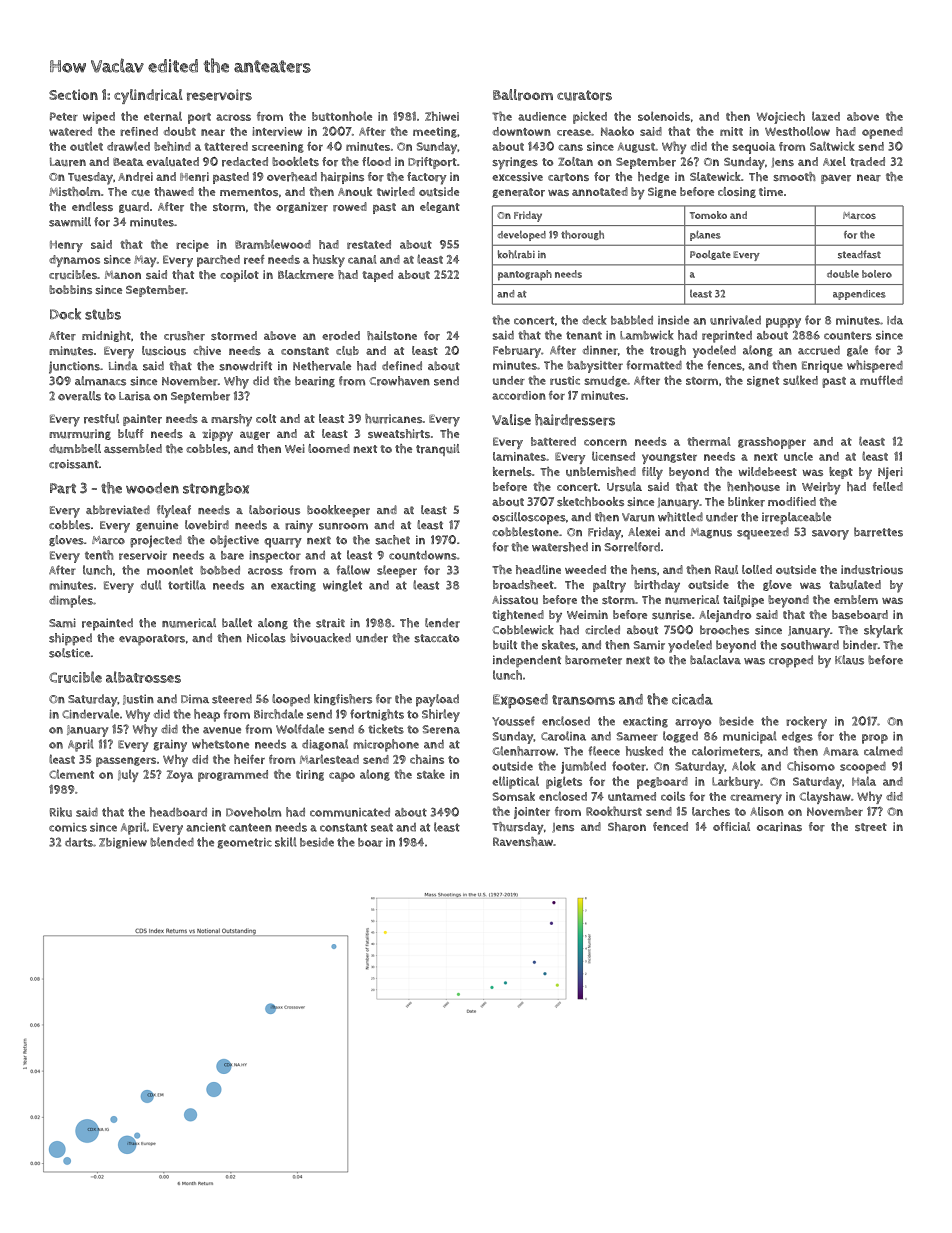 The width and height of the document is (952, 1233). Describe the element at coordinates (315, 382) in the document. I see `bearing` at that location.
